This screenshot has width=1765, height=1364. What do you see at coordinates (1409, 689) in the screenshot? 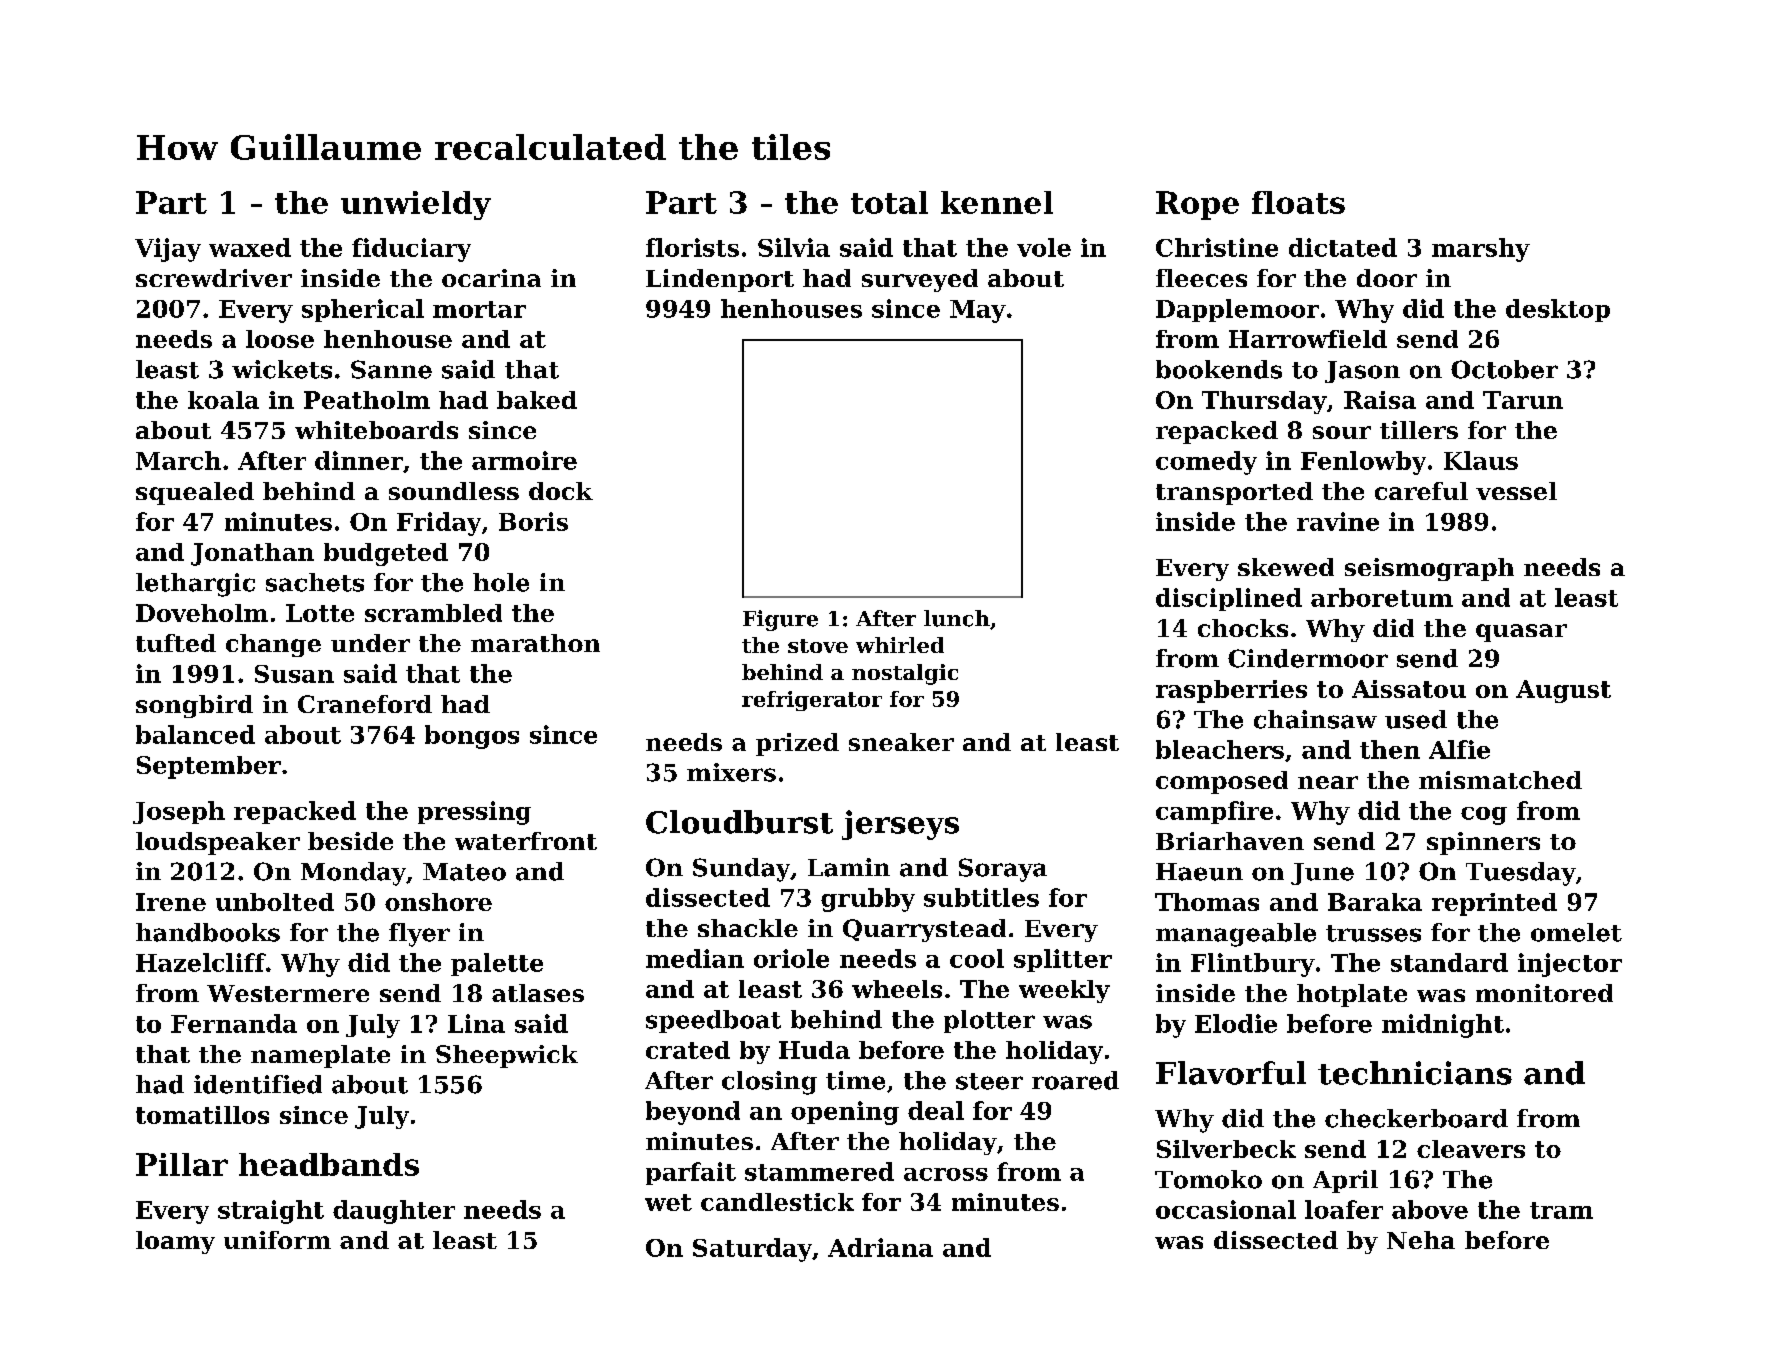
I see `Aissatou` at bounding box center [1409, 689].
